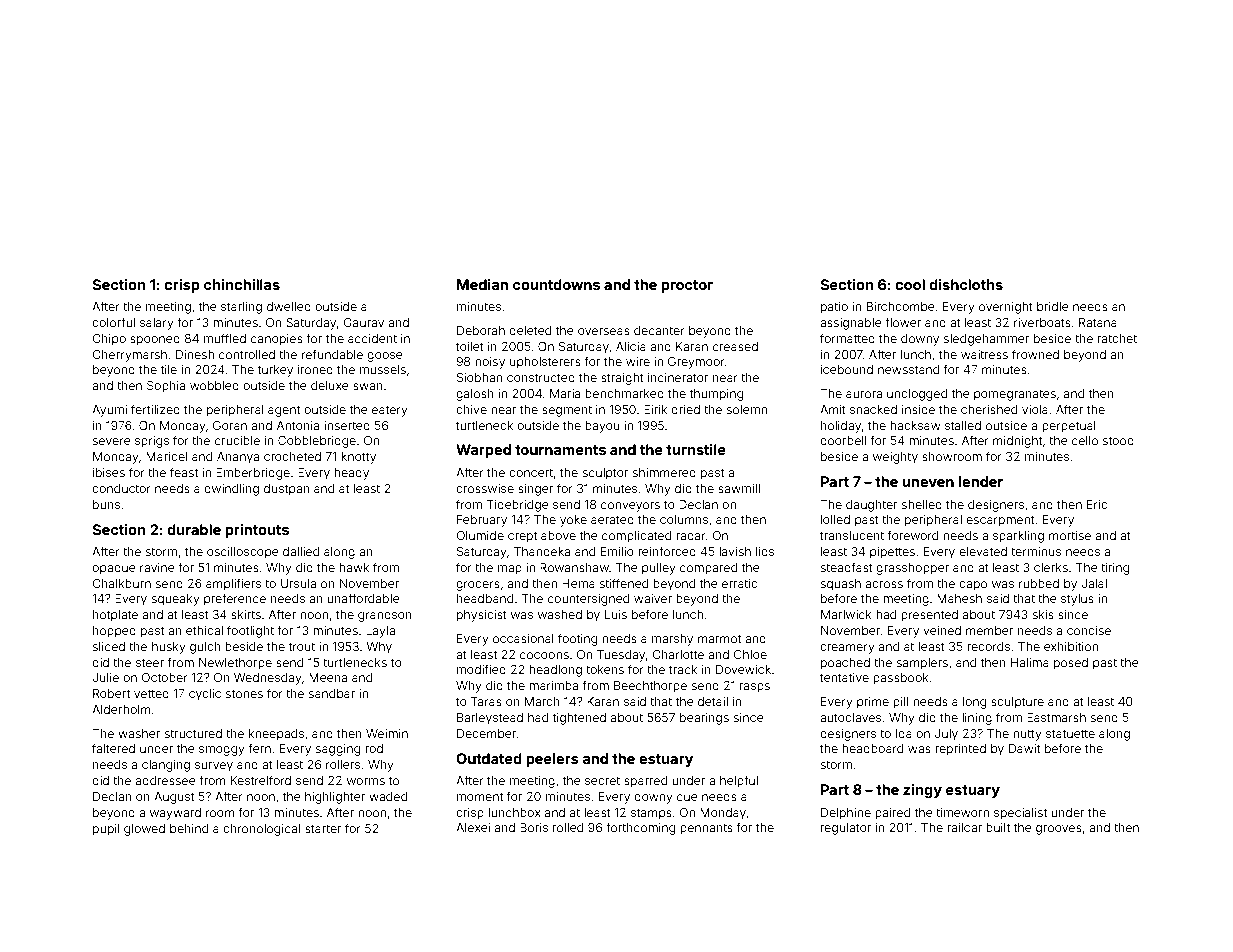 The height and width of the image is (952, 1233). I want to click on Delphine, so click(846, 814).
